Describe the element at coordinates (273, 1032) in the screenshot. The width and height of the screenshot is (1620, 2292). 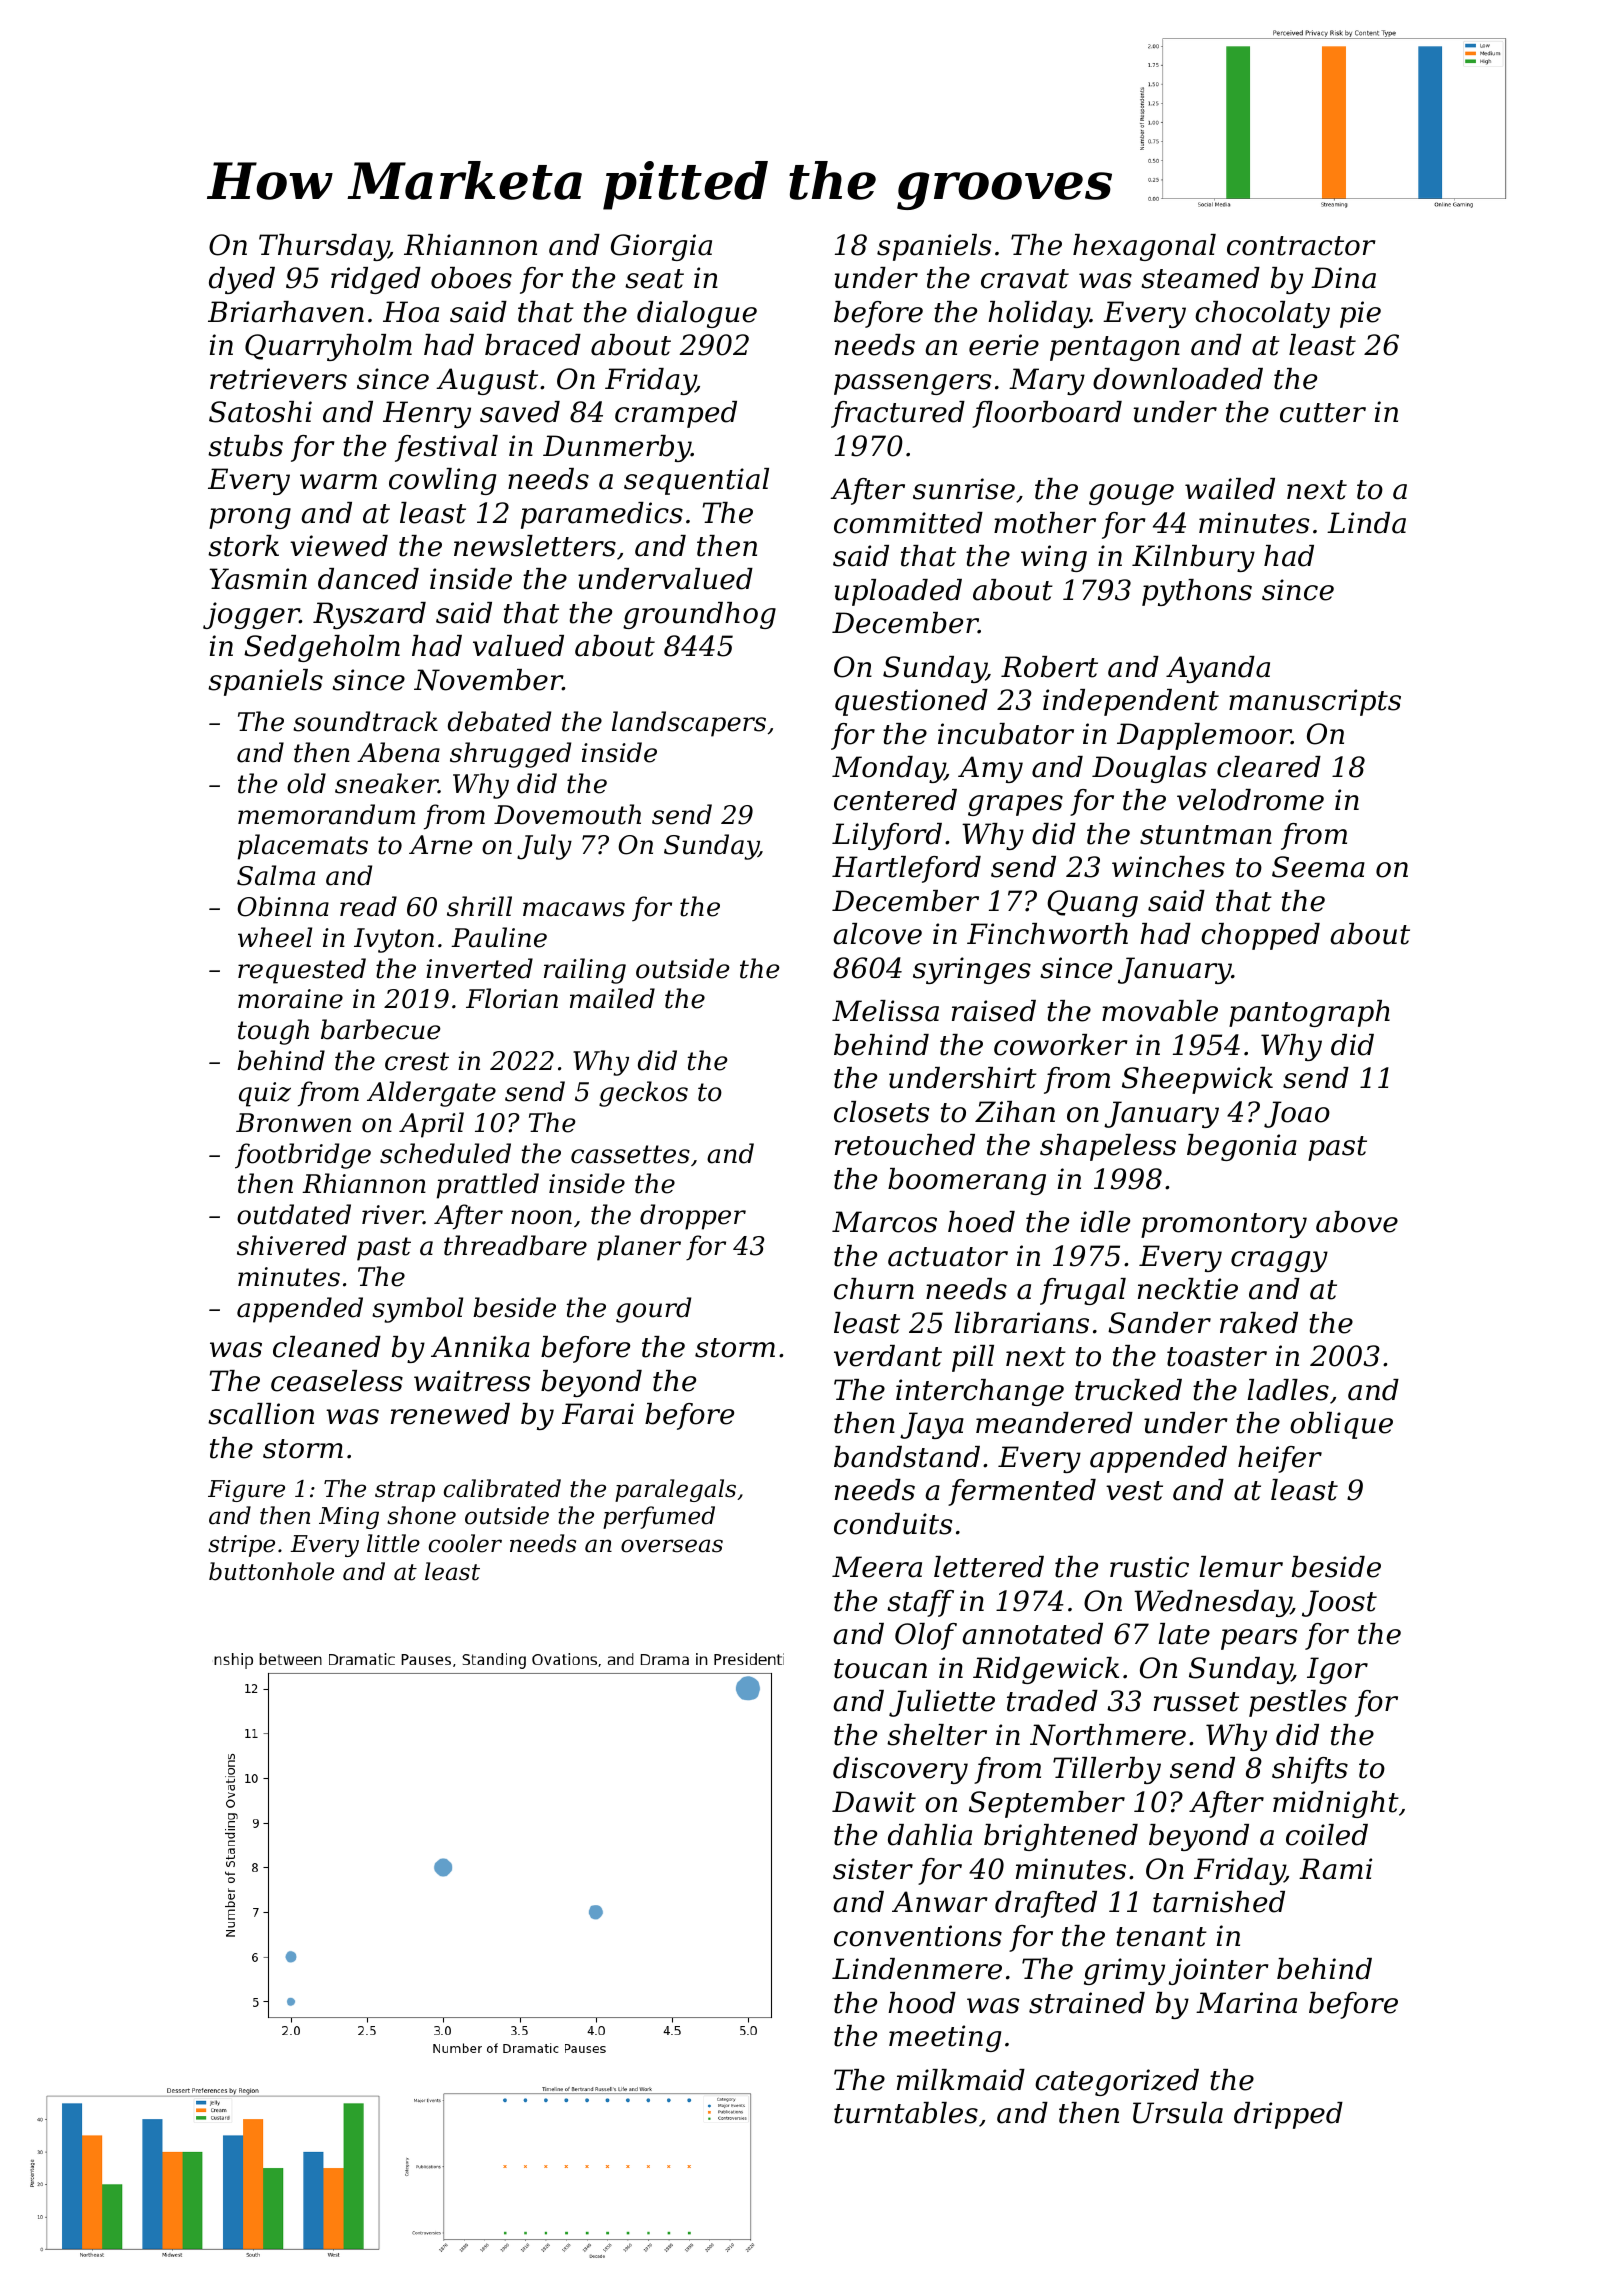
I see `tough` at that location.
